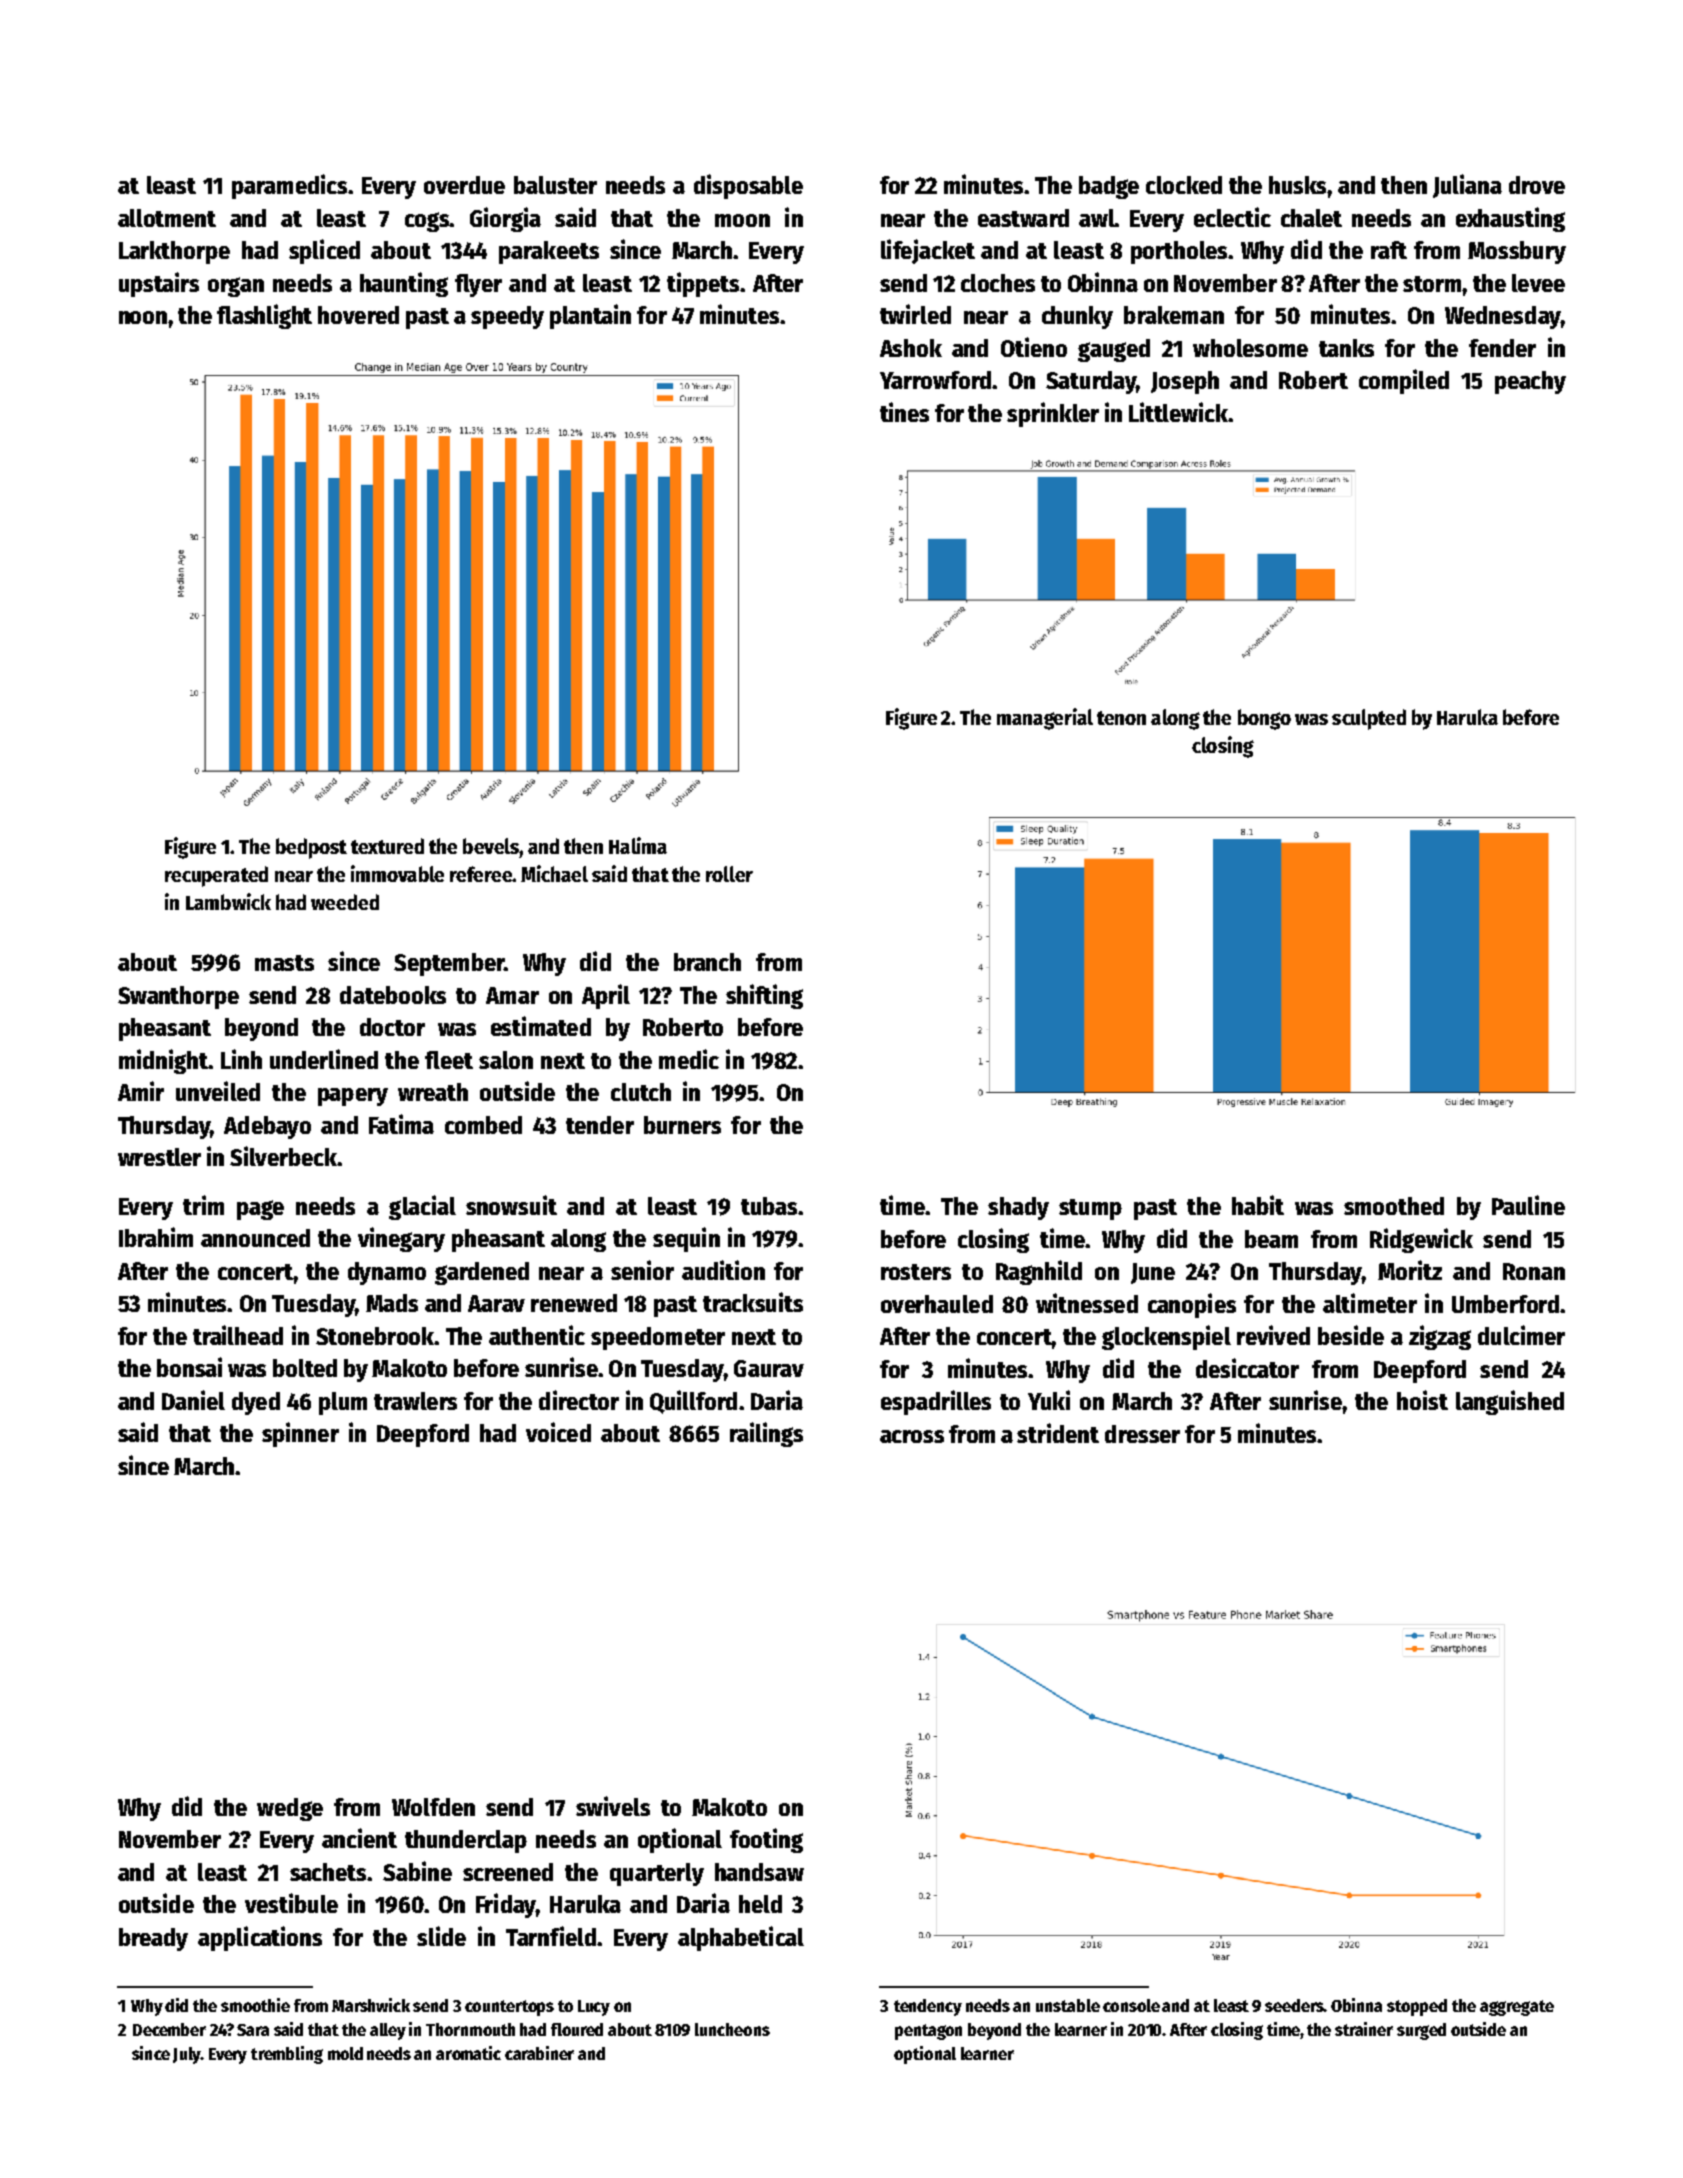 This image has width=1683, height=2178. What do you see at coordinates (466, 1841) in the image?
I see `thunderclap` at bounding box center [466, 1841].
